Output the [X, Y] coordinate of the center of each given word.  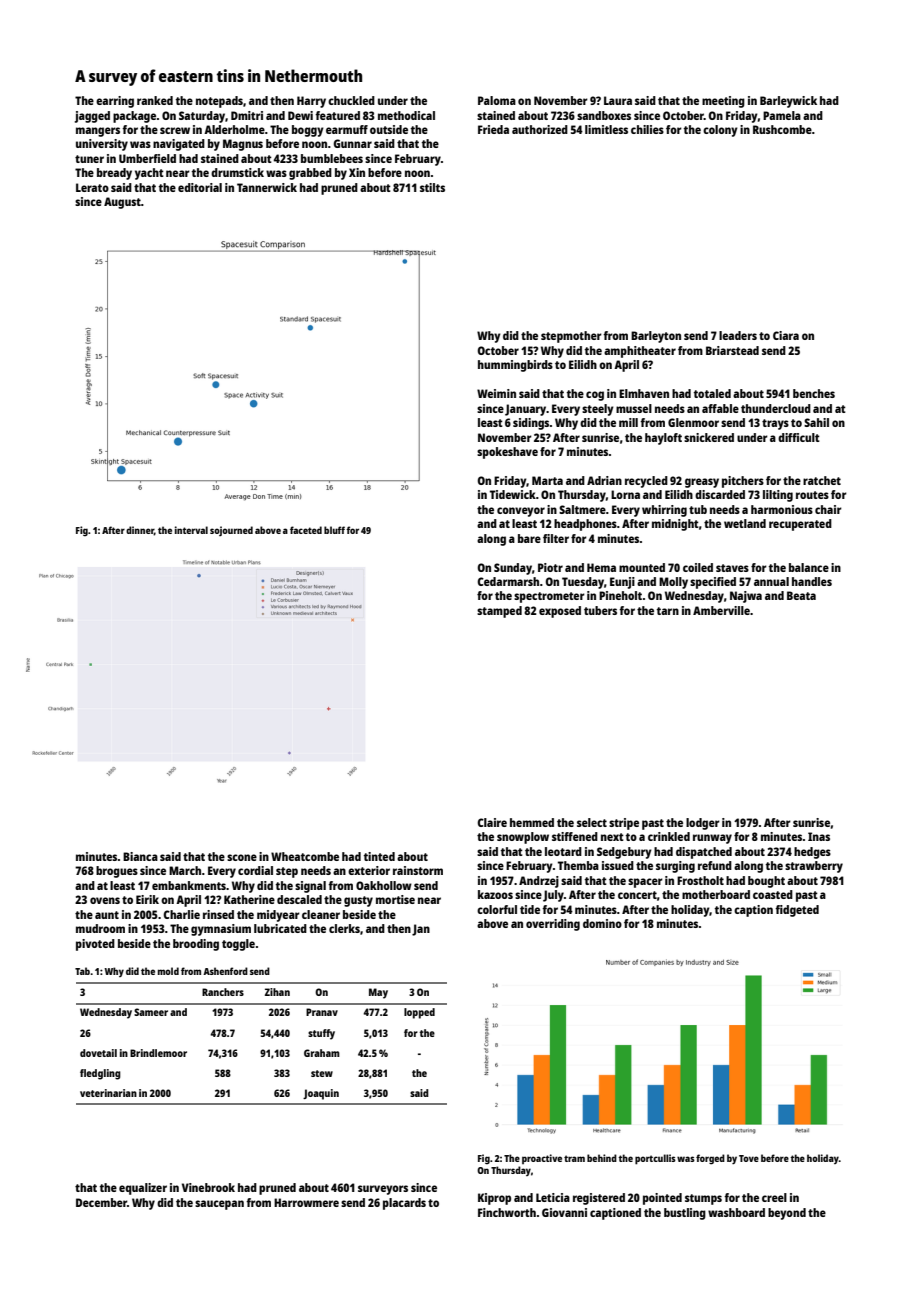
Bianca [140, 856]
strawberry [814, 867]
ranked [155, 100]
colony [720, 131]
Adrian [604, 480]
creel [774, 1197]
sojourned [231, 531]
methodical [406, 115]
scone [242, 857]
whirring [664, 511]
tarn [668, 611]
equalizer [143, 1189]
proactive [542, 1159]
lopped [419, 1013]
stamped [499, 612]
